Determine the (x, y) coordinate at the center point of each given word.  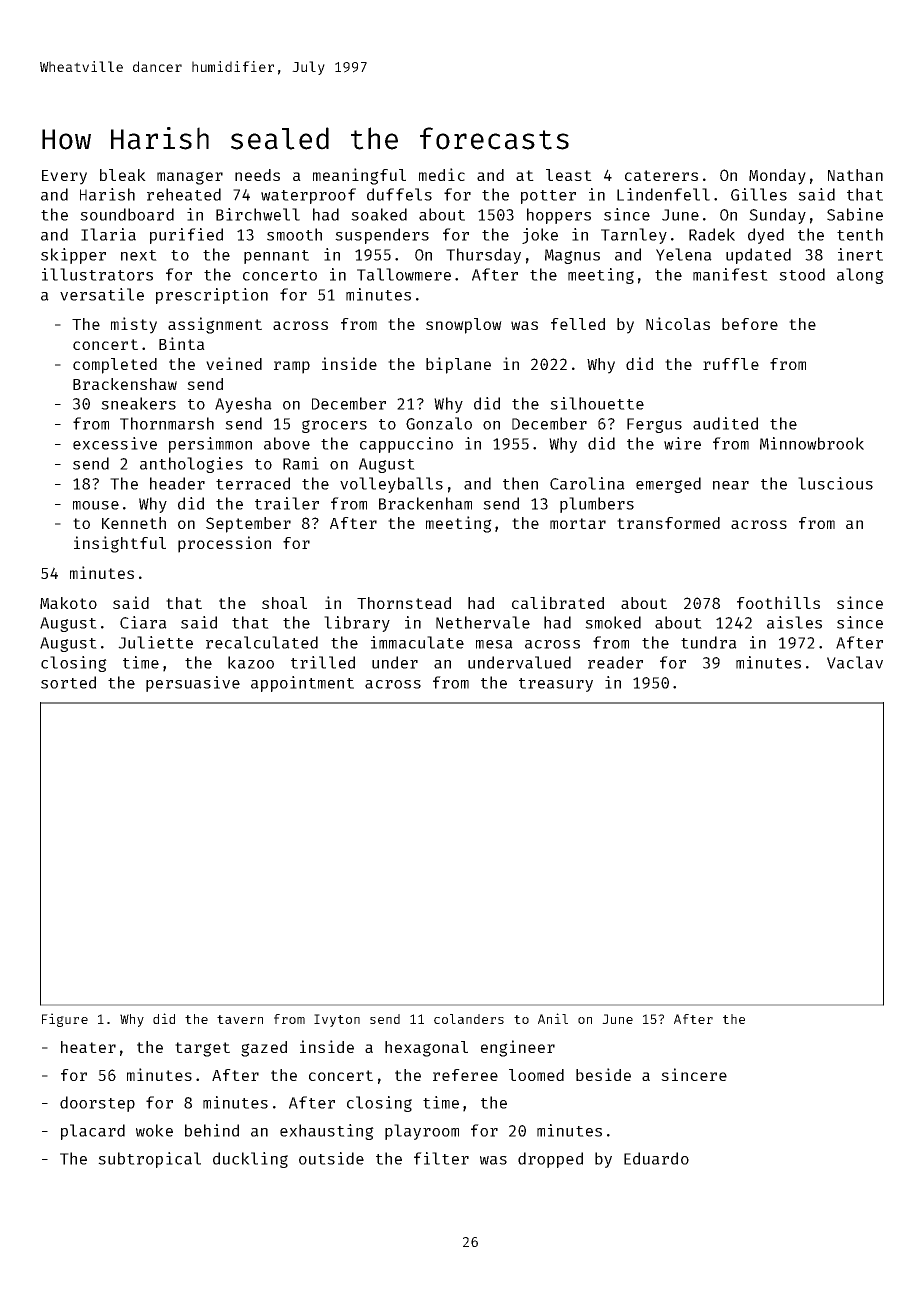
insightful (120, 544)
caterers (661, 175)
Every (64, 177)
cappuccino (406, 445)
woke (154, 1130)
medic (442, 174)
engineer (518, 1048)
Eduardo (656, 1158)
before (750, 324)
